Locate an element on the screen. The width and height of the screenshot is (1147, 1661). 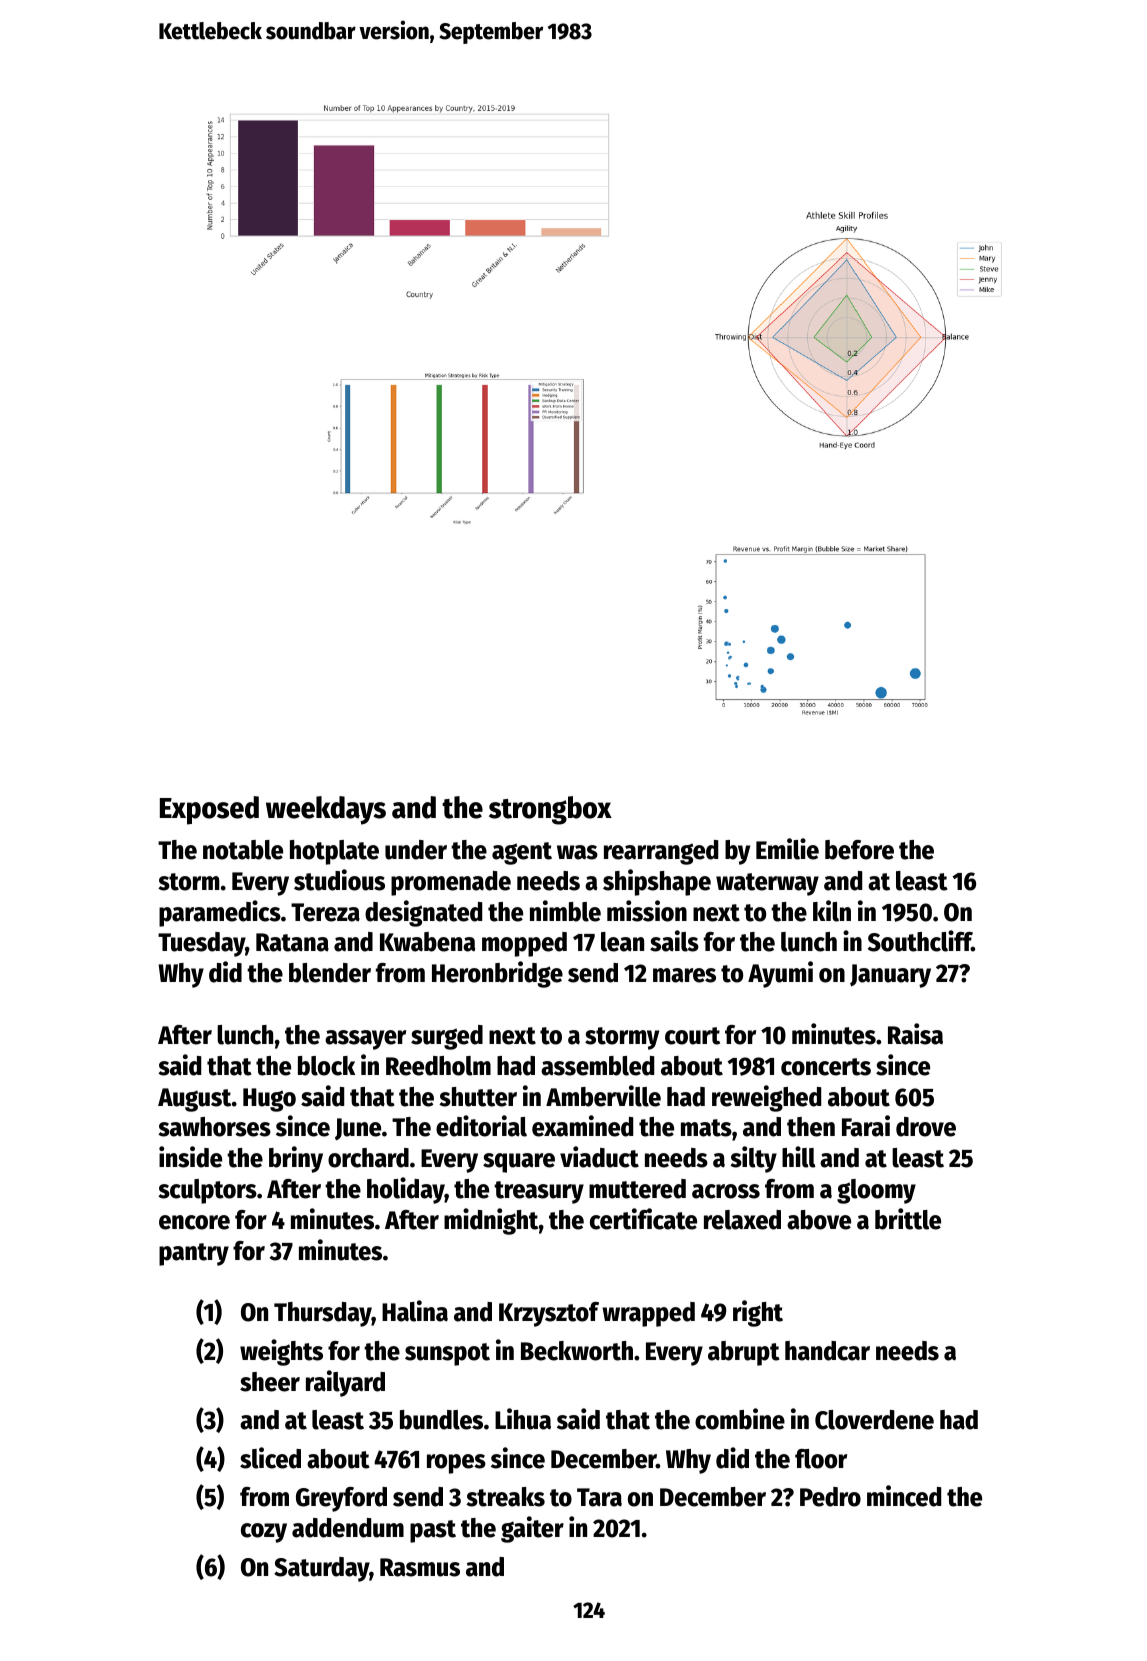
brittle is located at coordinates (908, 1219).
